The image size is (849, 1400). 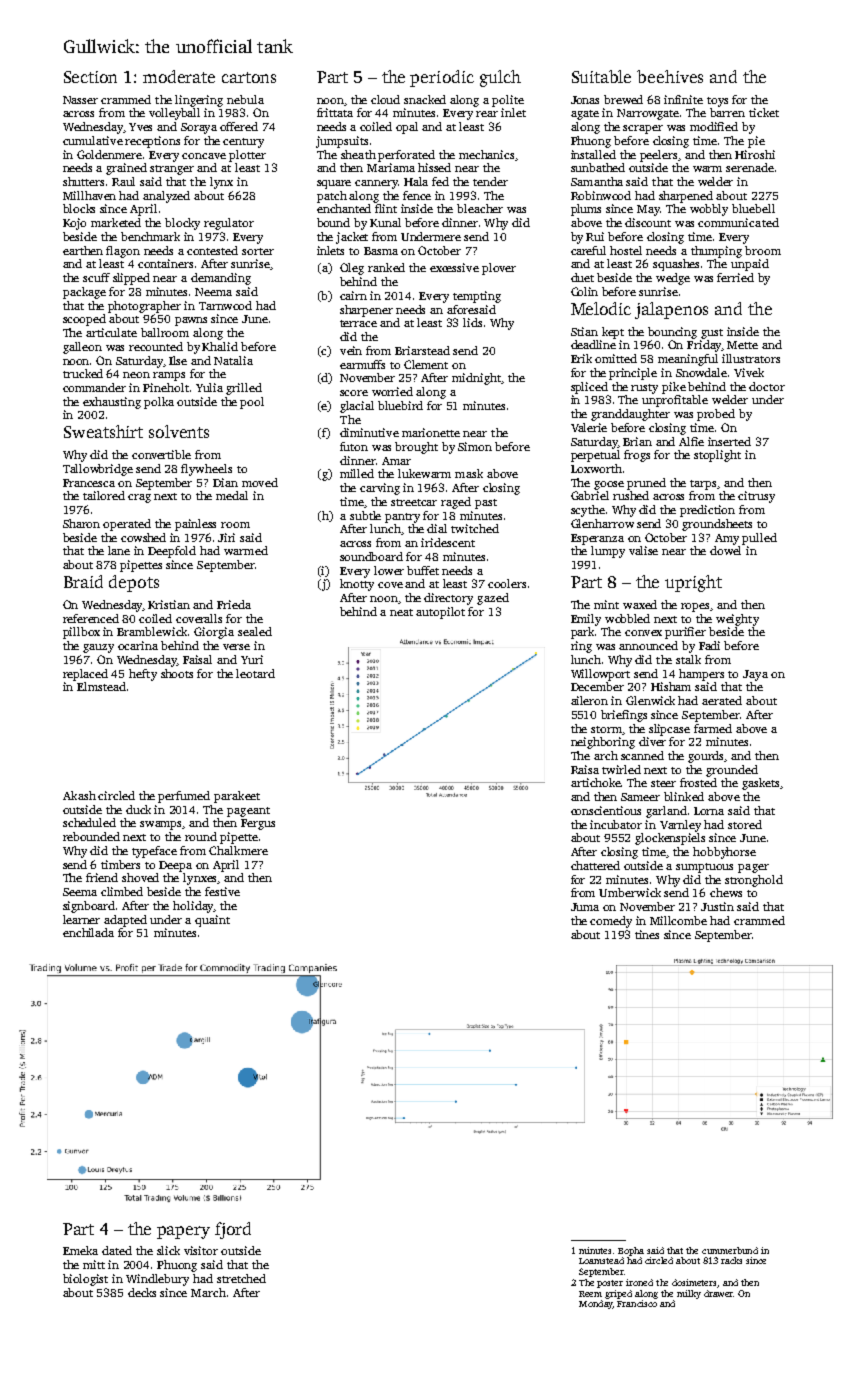 I want to click on Braid, so click(x=83, y=581).
